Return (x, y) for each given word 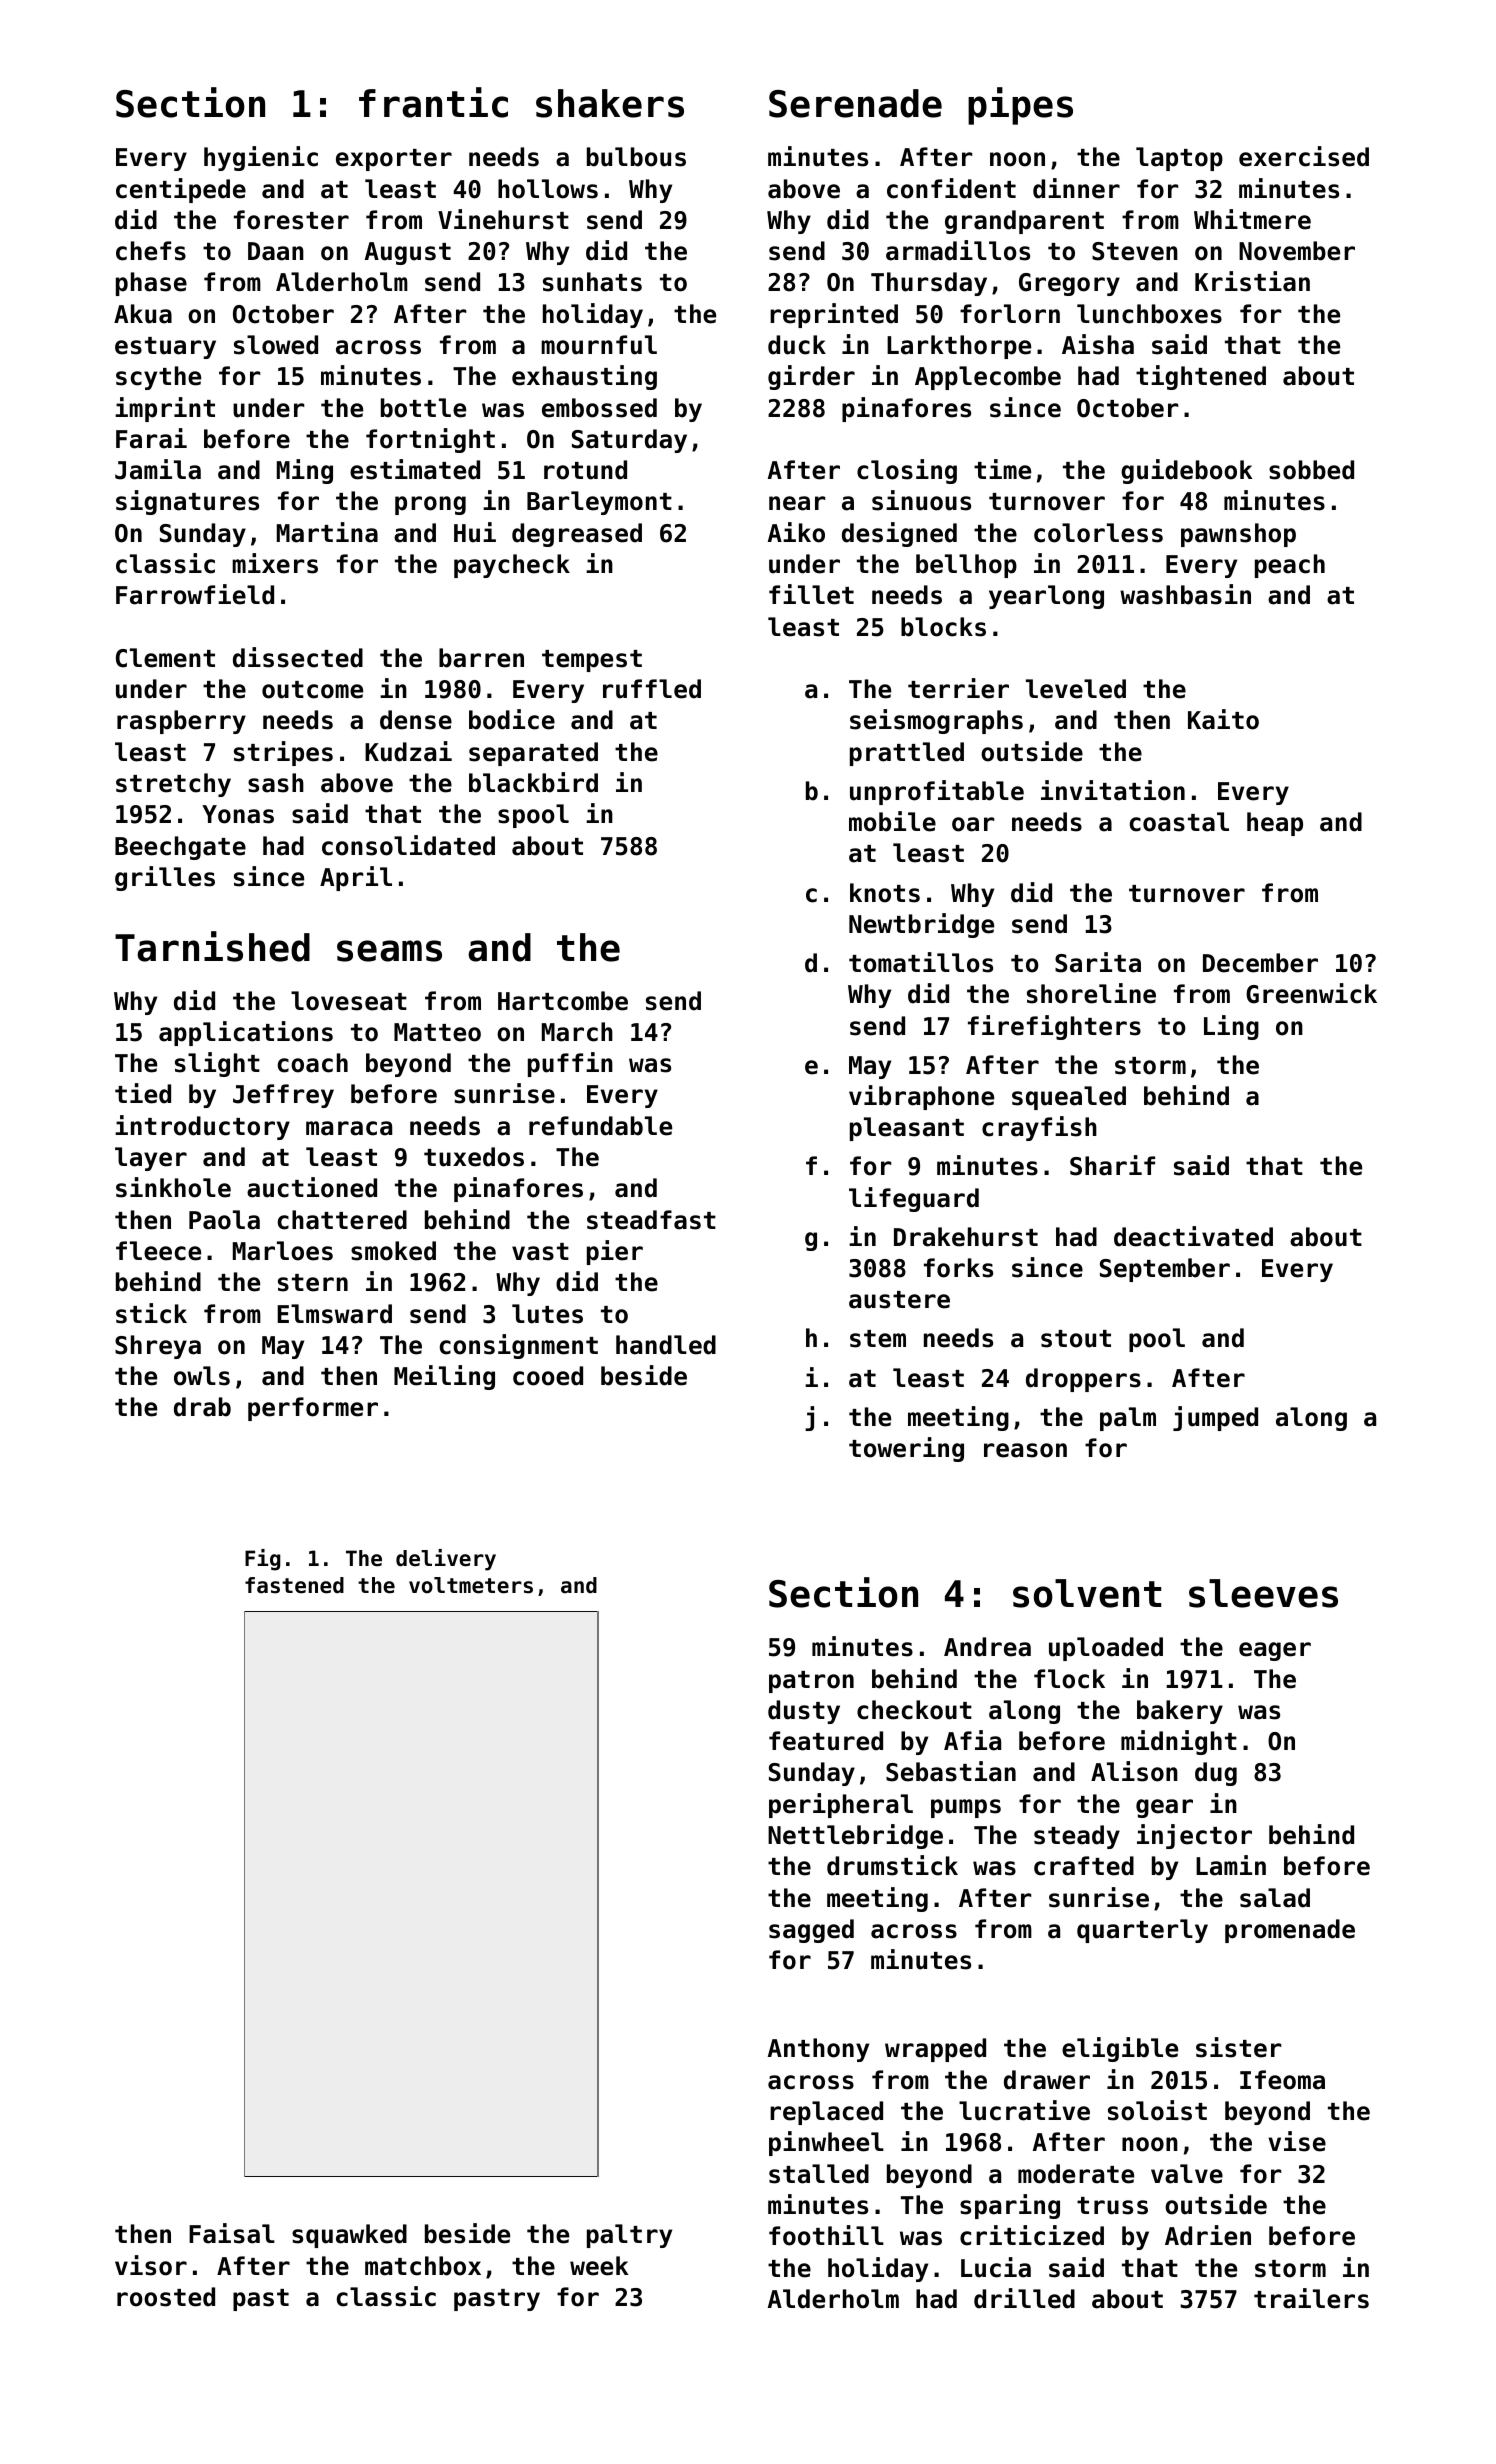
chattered (342, 1220)
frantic (433, 102)
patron (811, 1682)
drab (202, 1407)
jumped (1215, 1418)
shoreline (1091, 993)
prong (430, 505)
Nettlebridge (855, 1836)
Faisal (232, 2233)
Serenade (855, 103)
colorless (1098, 533)
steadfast (651, 1220)
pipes (1020, 106)
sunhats (592, 282)
